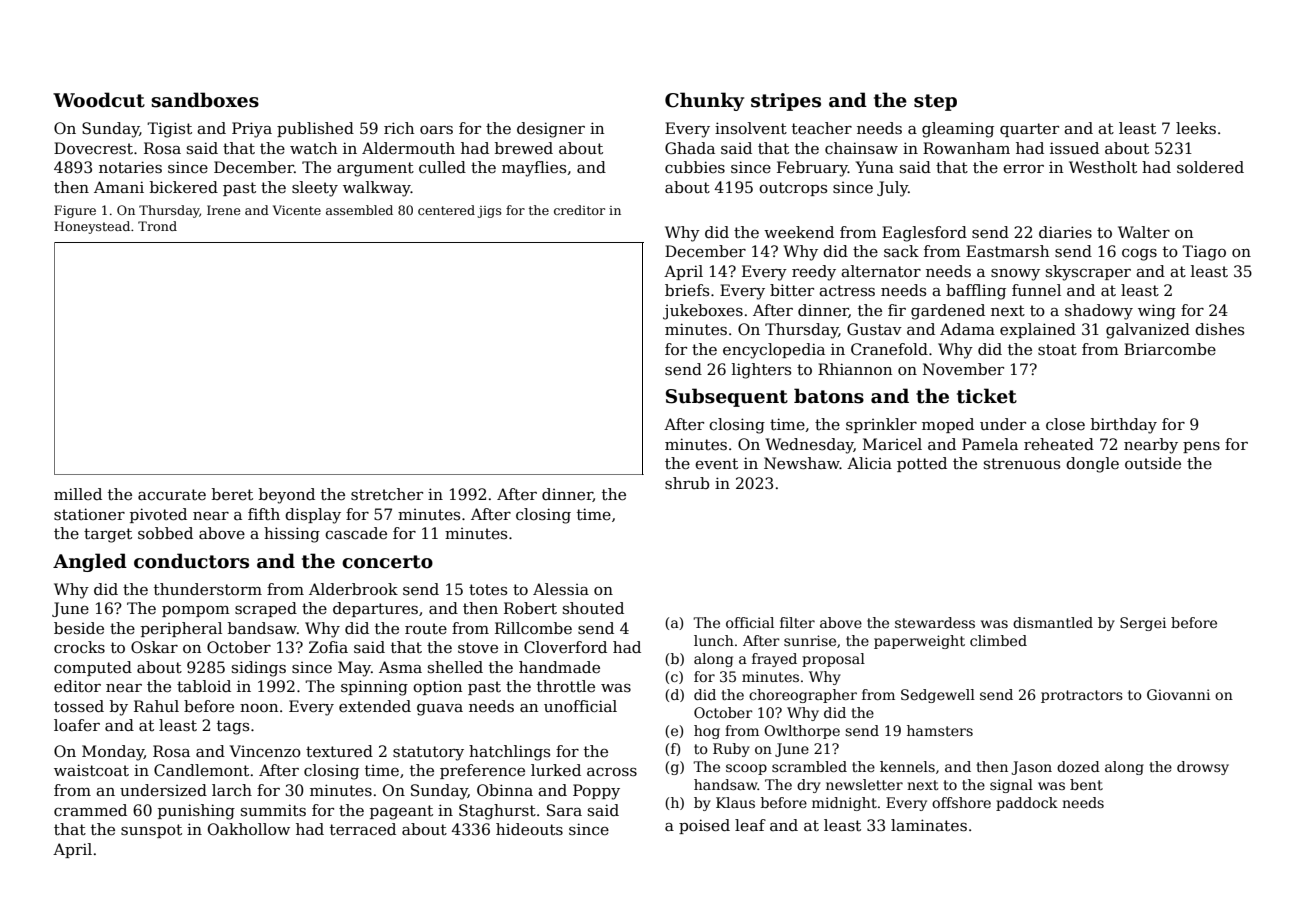  I want to click on target, so click(108, 535).
